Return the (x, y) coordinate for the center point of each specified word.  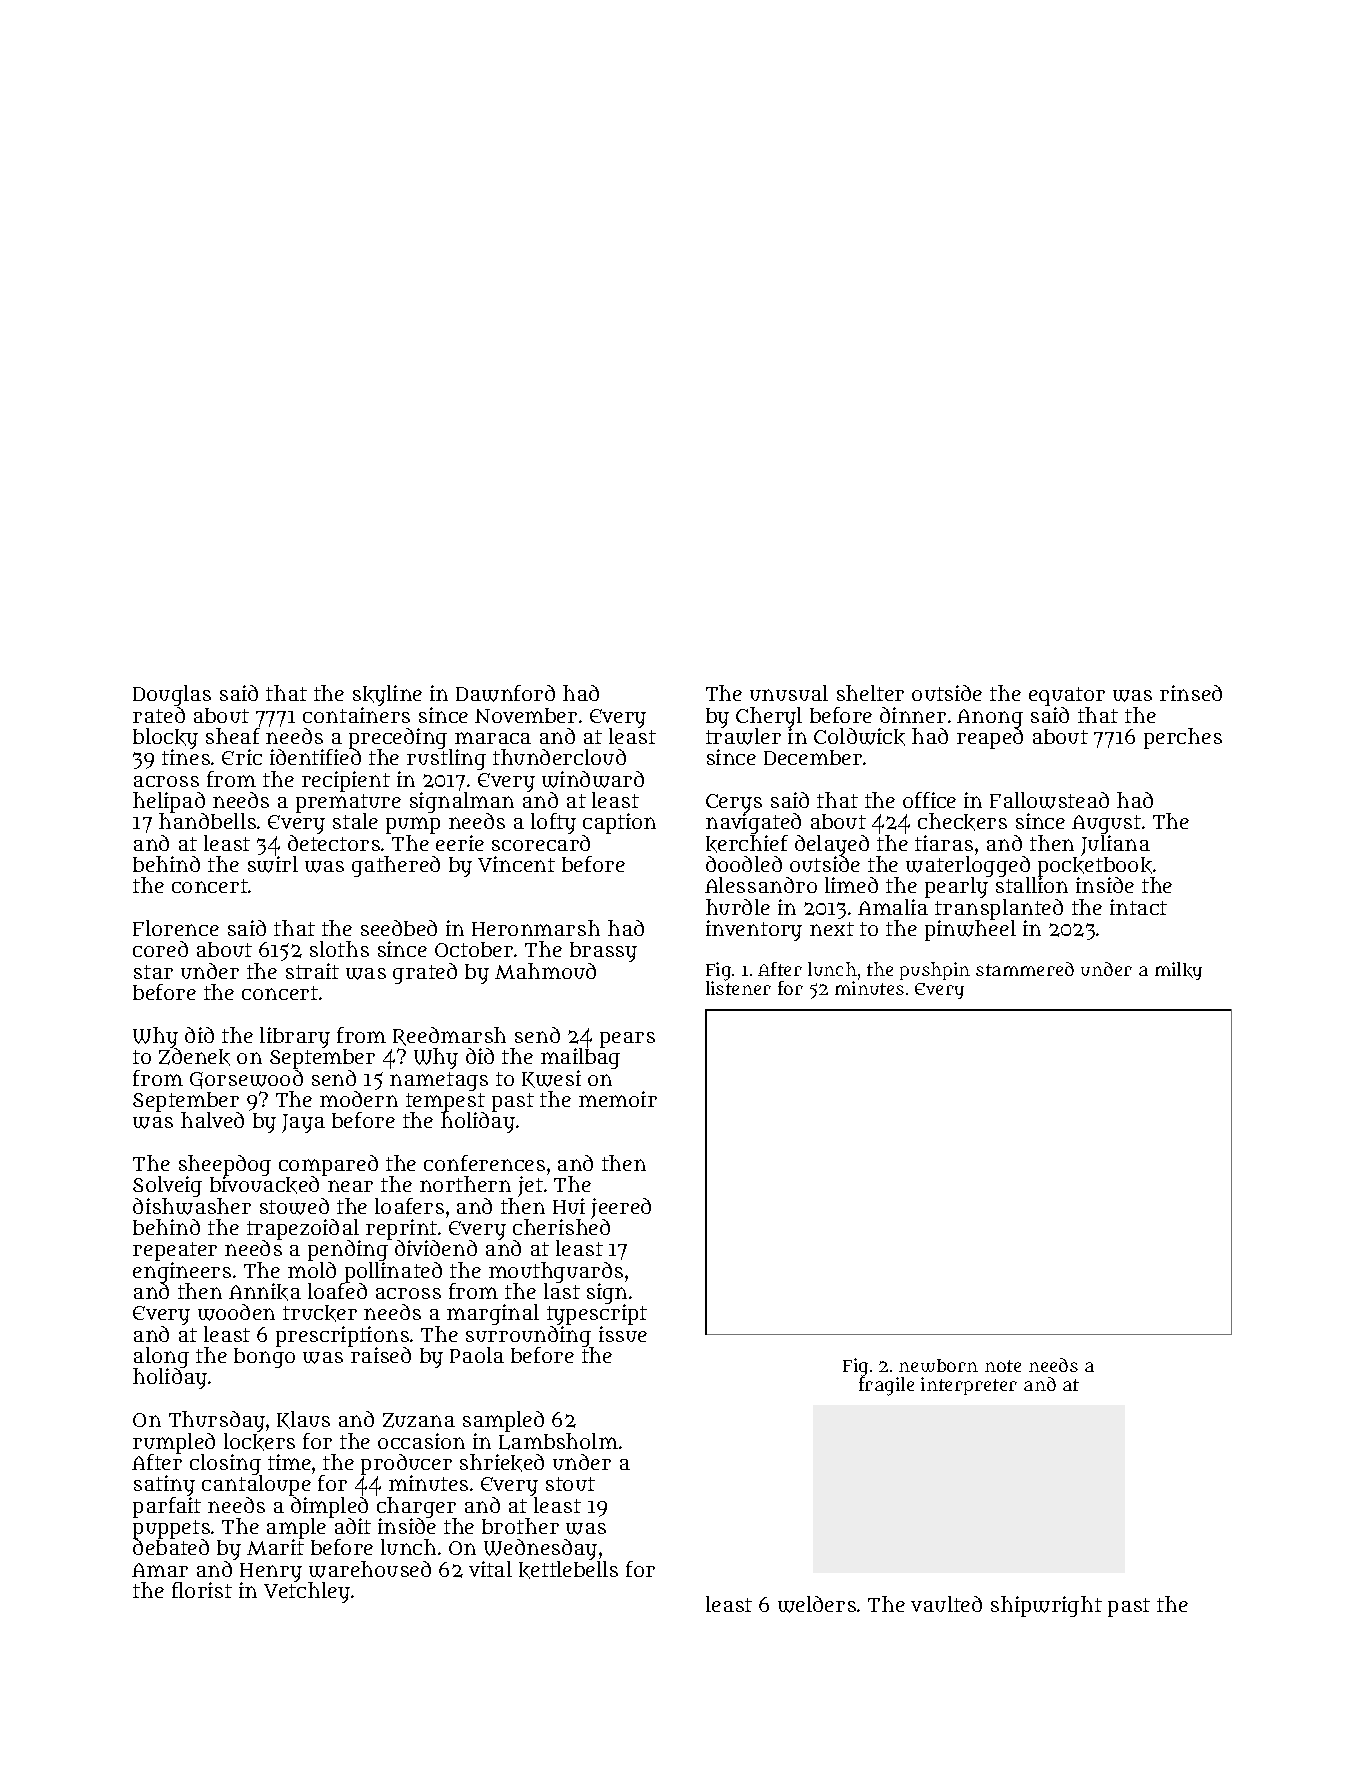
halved (212, 1120)
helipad (169, 803)
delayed (832, 845)
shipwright (1046, 1606)
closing (226, 1465)
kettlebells (568, 1570)
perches (1183, 738)
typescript (597, 1315)
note (1003, 1366)
